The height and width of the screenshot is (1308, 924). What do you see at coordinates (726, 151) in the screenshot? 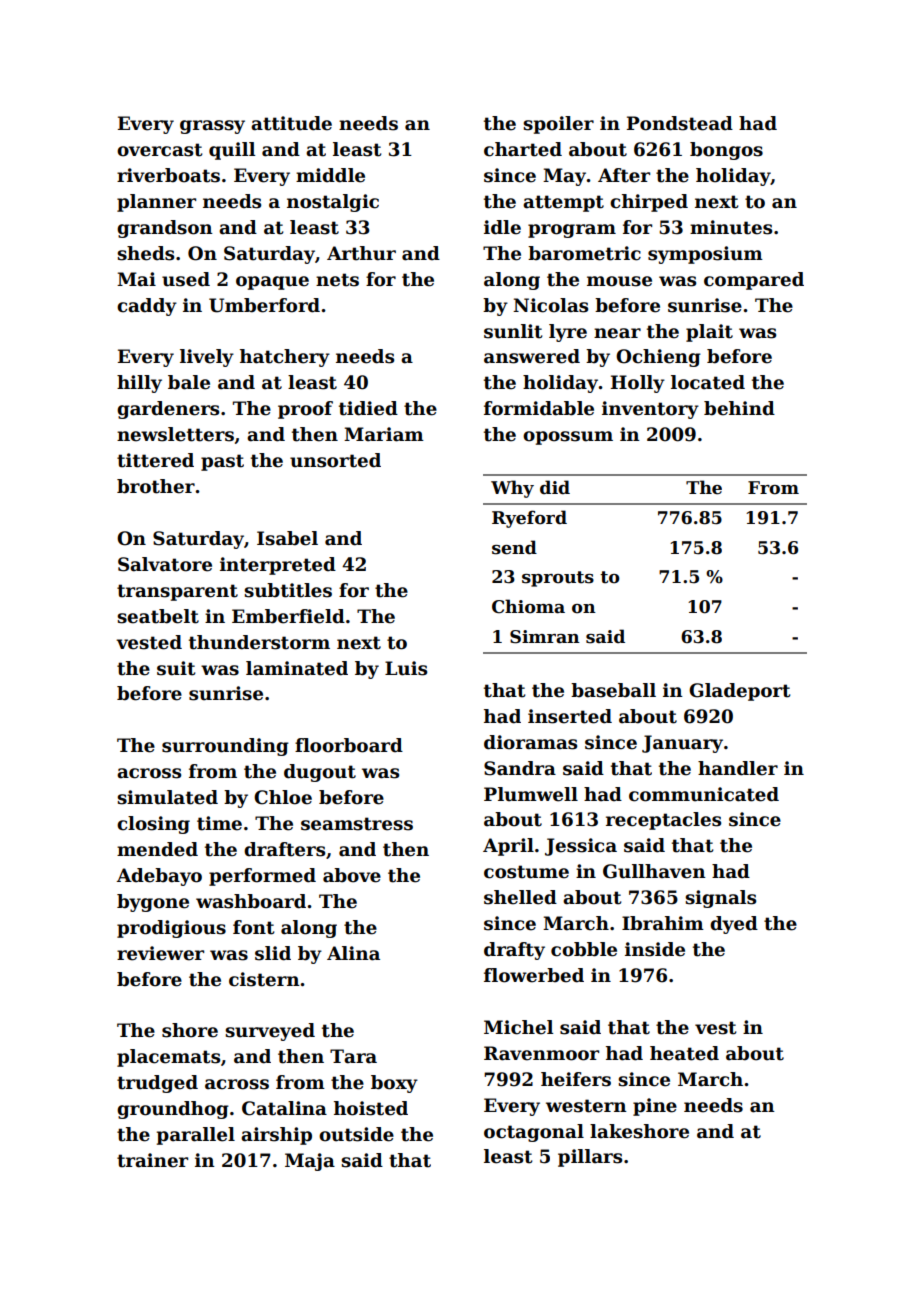
I see `bongos` at bounding box center [726, 151].
